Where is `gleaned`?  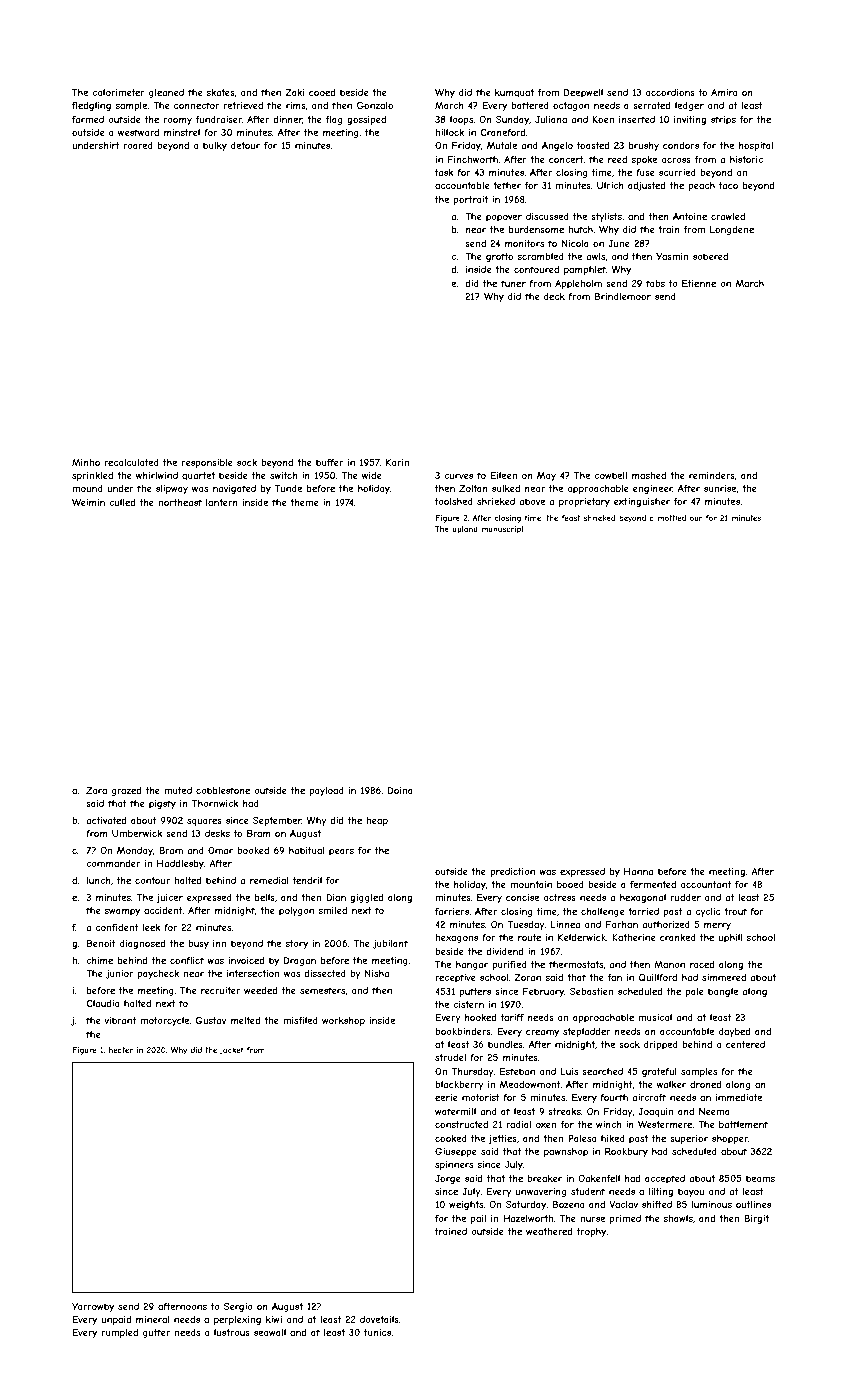
gleaned is located at coordinates (166, 93).
